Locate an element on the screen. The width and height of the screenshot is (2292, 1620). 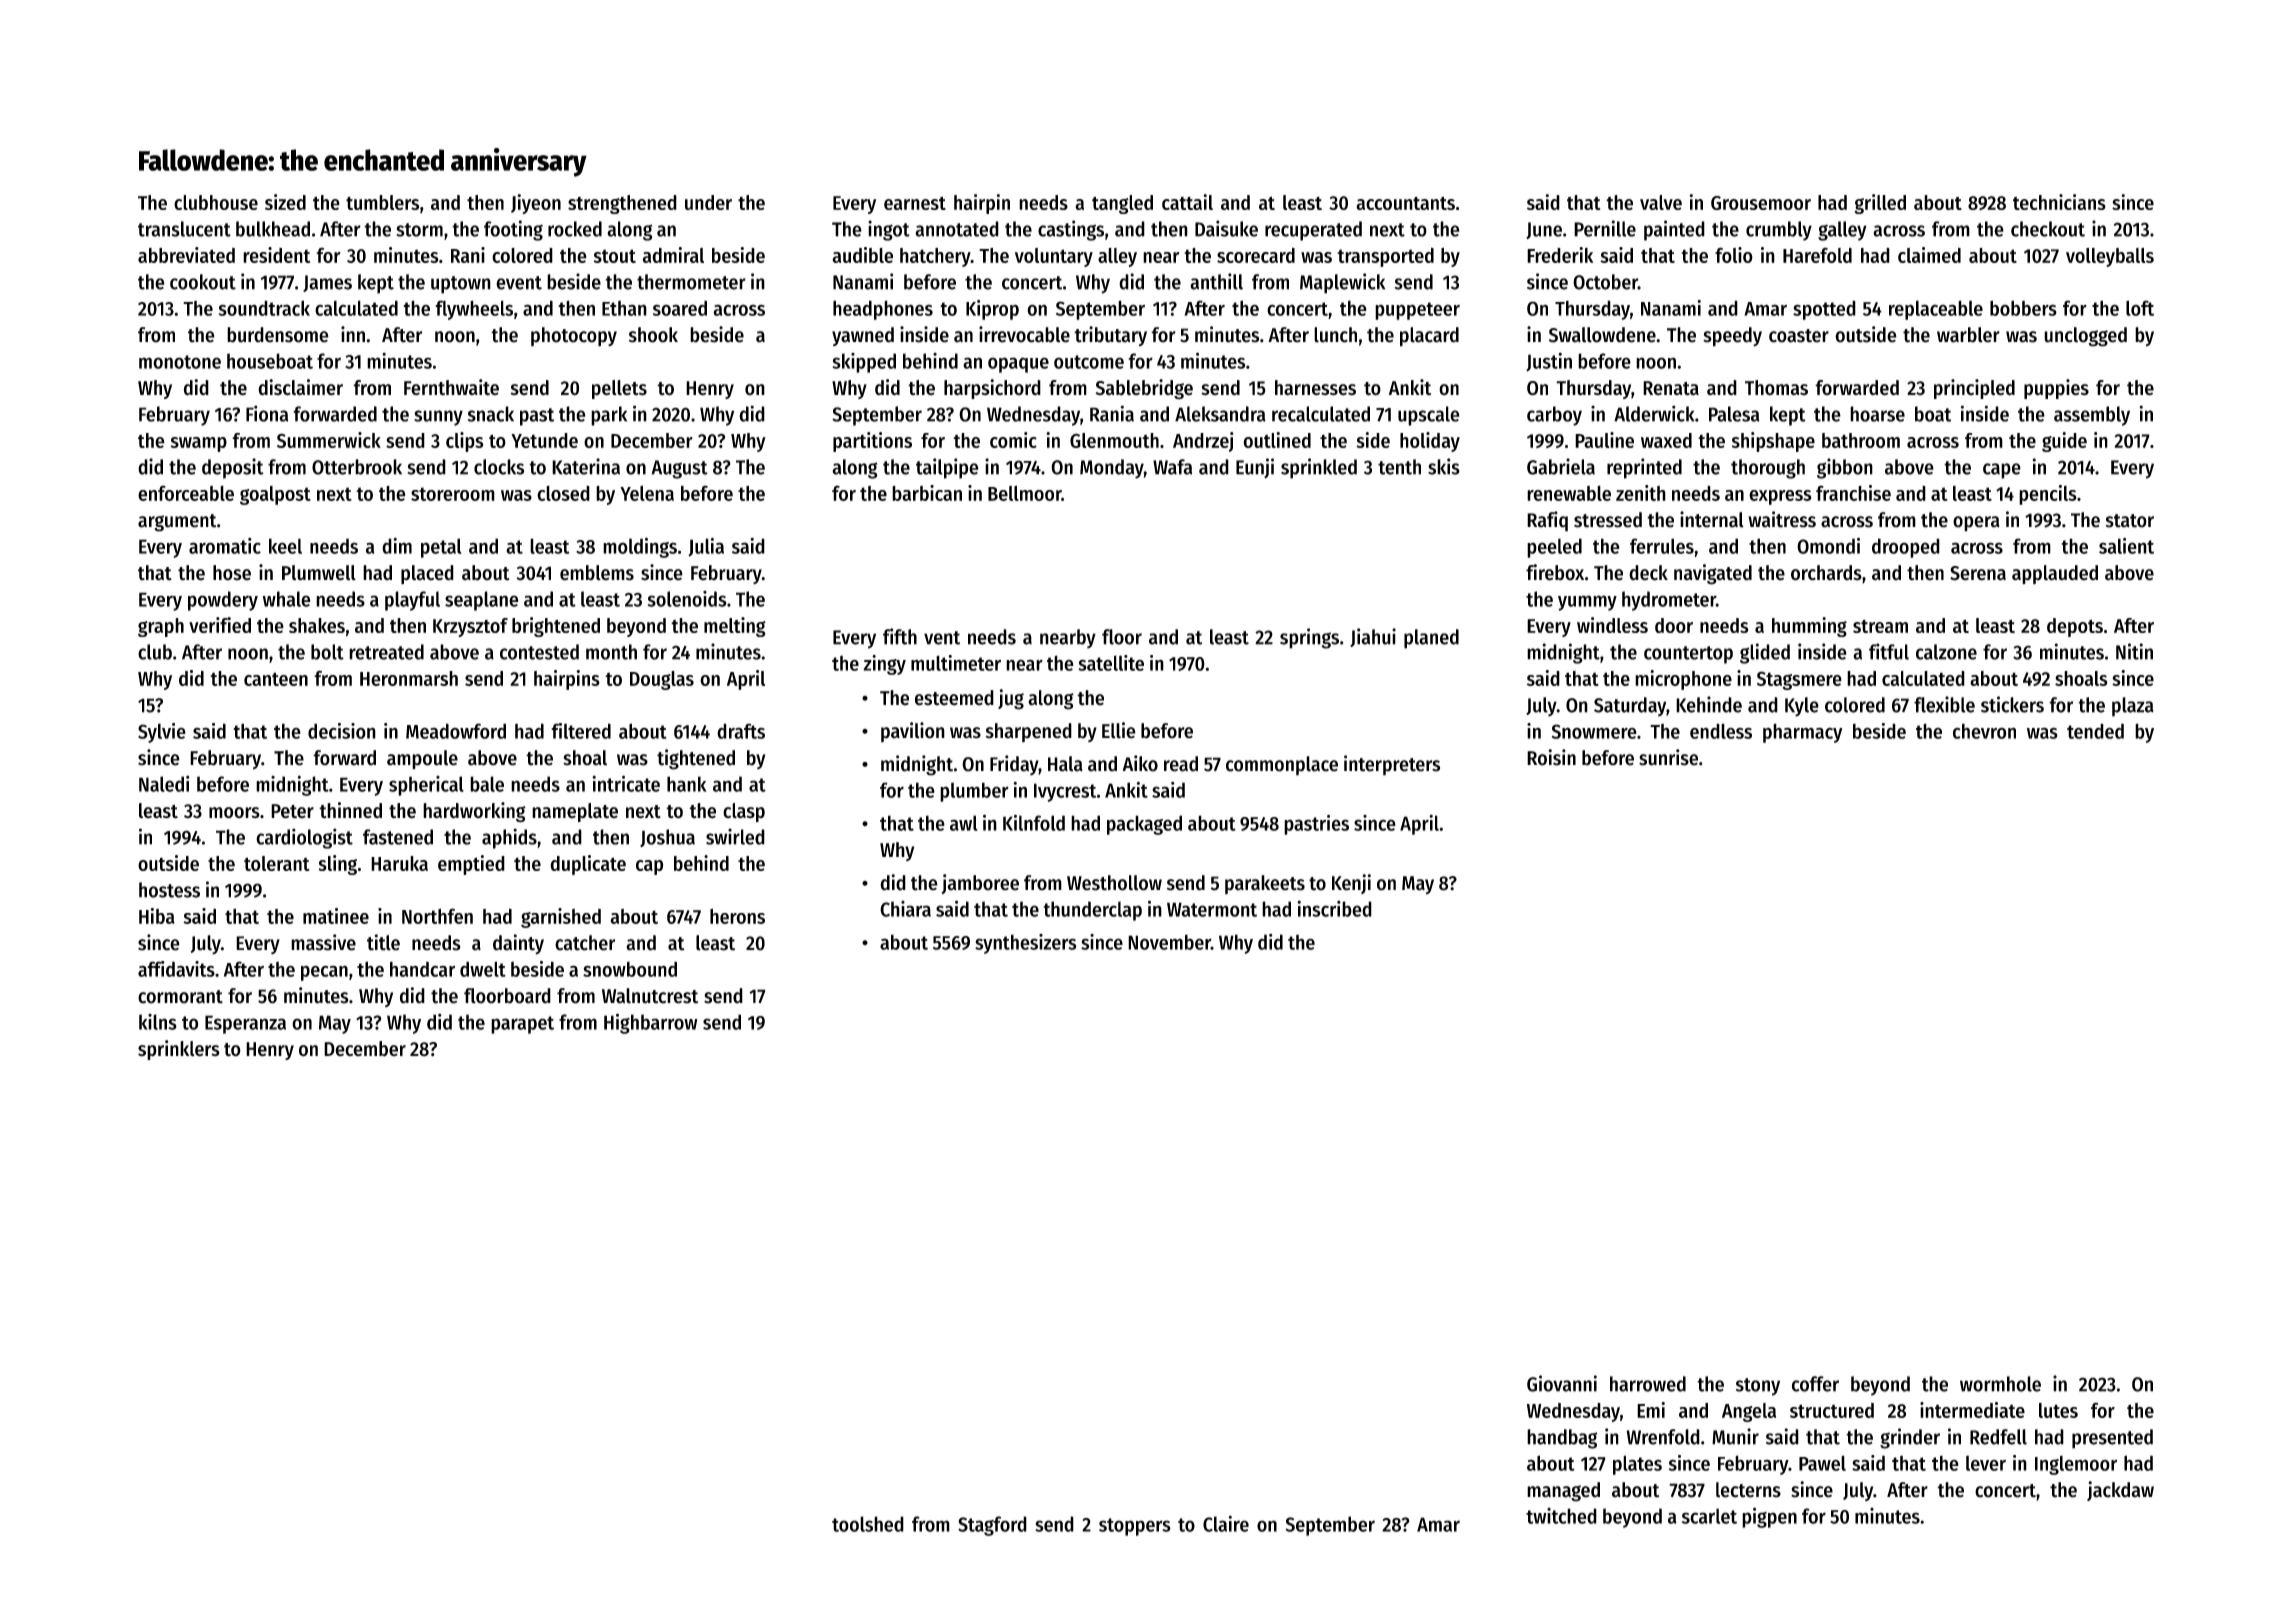
toolshed is located at coordinates (868, 1524).
